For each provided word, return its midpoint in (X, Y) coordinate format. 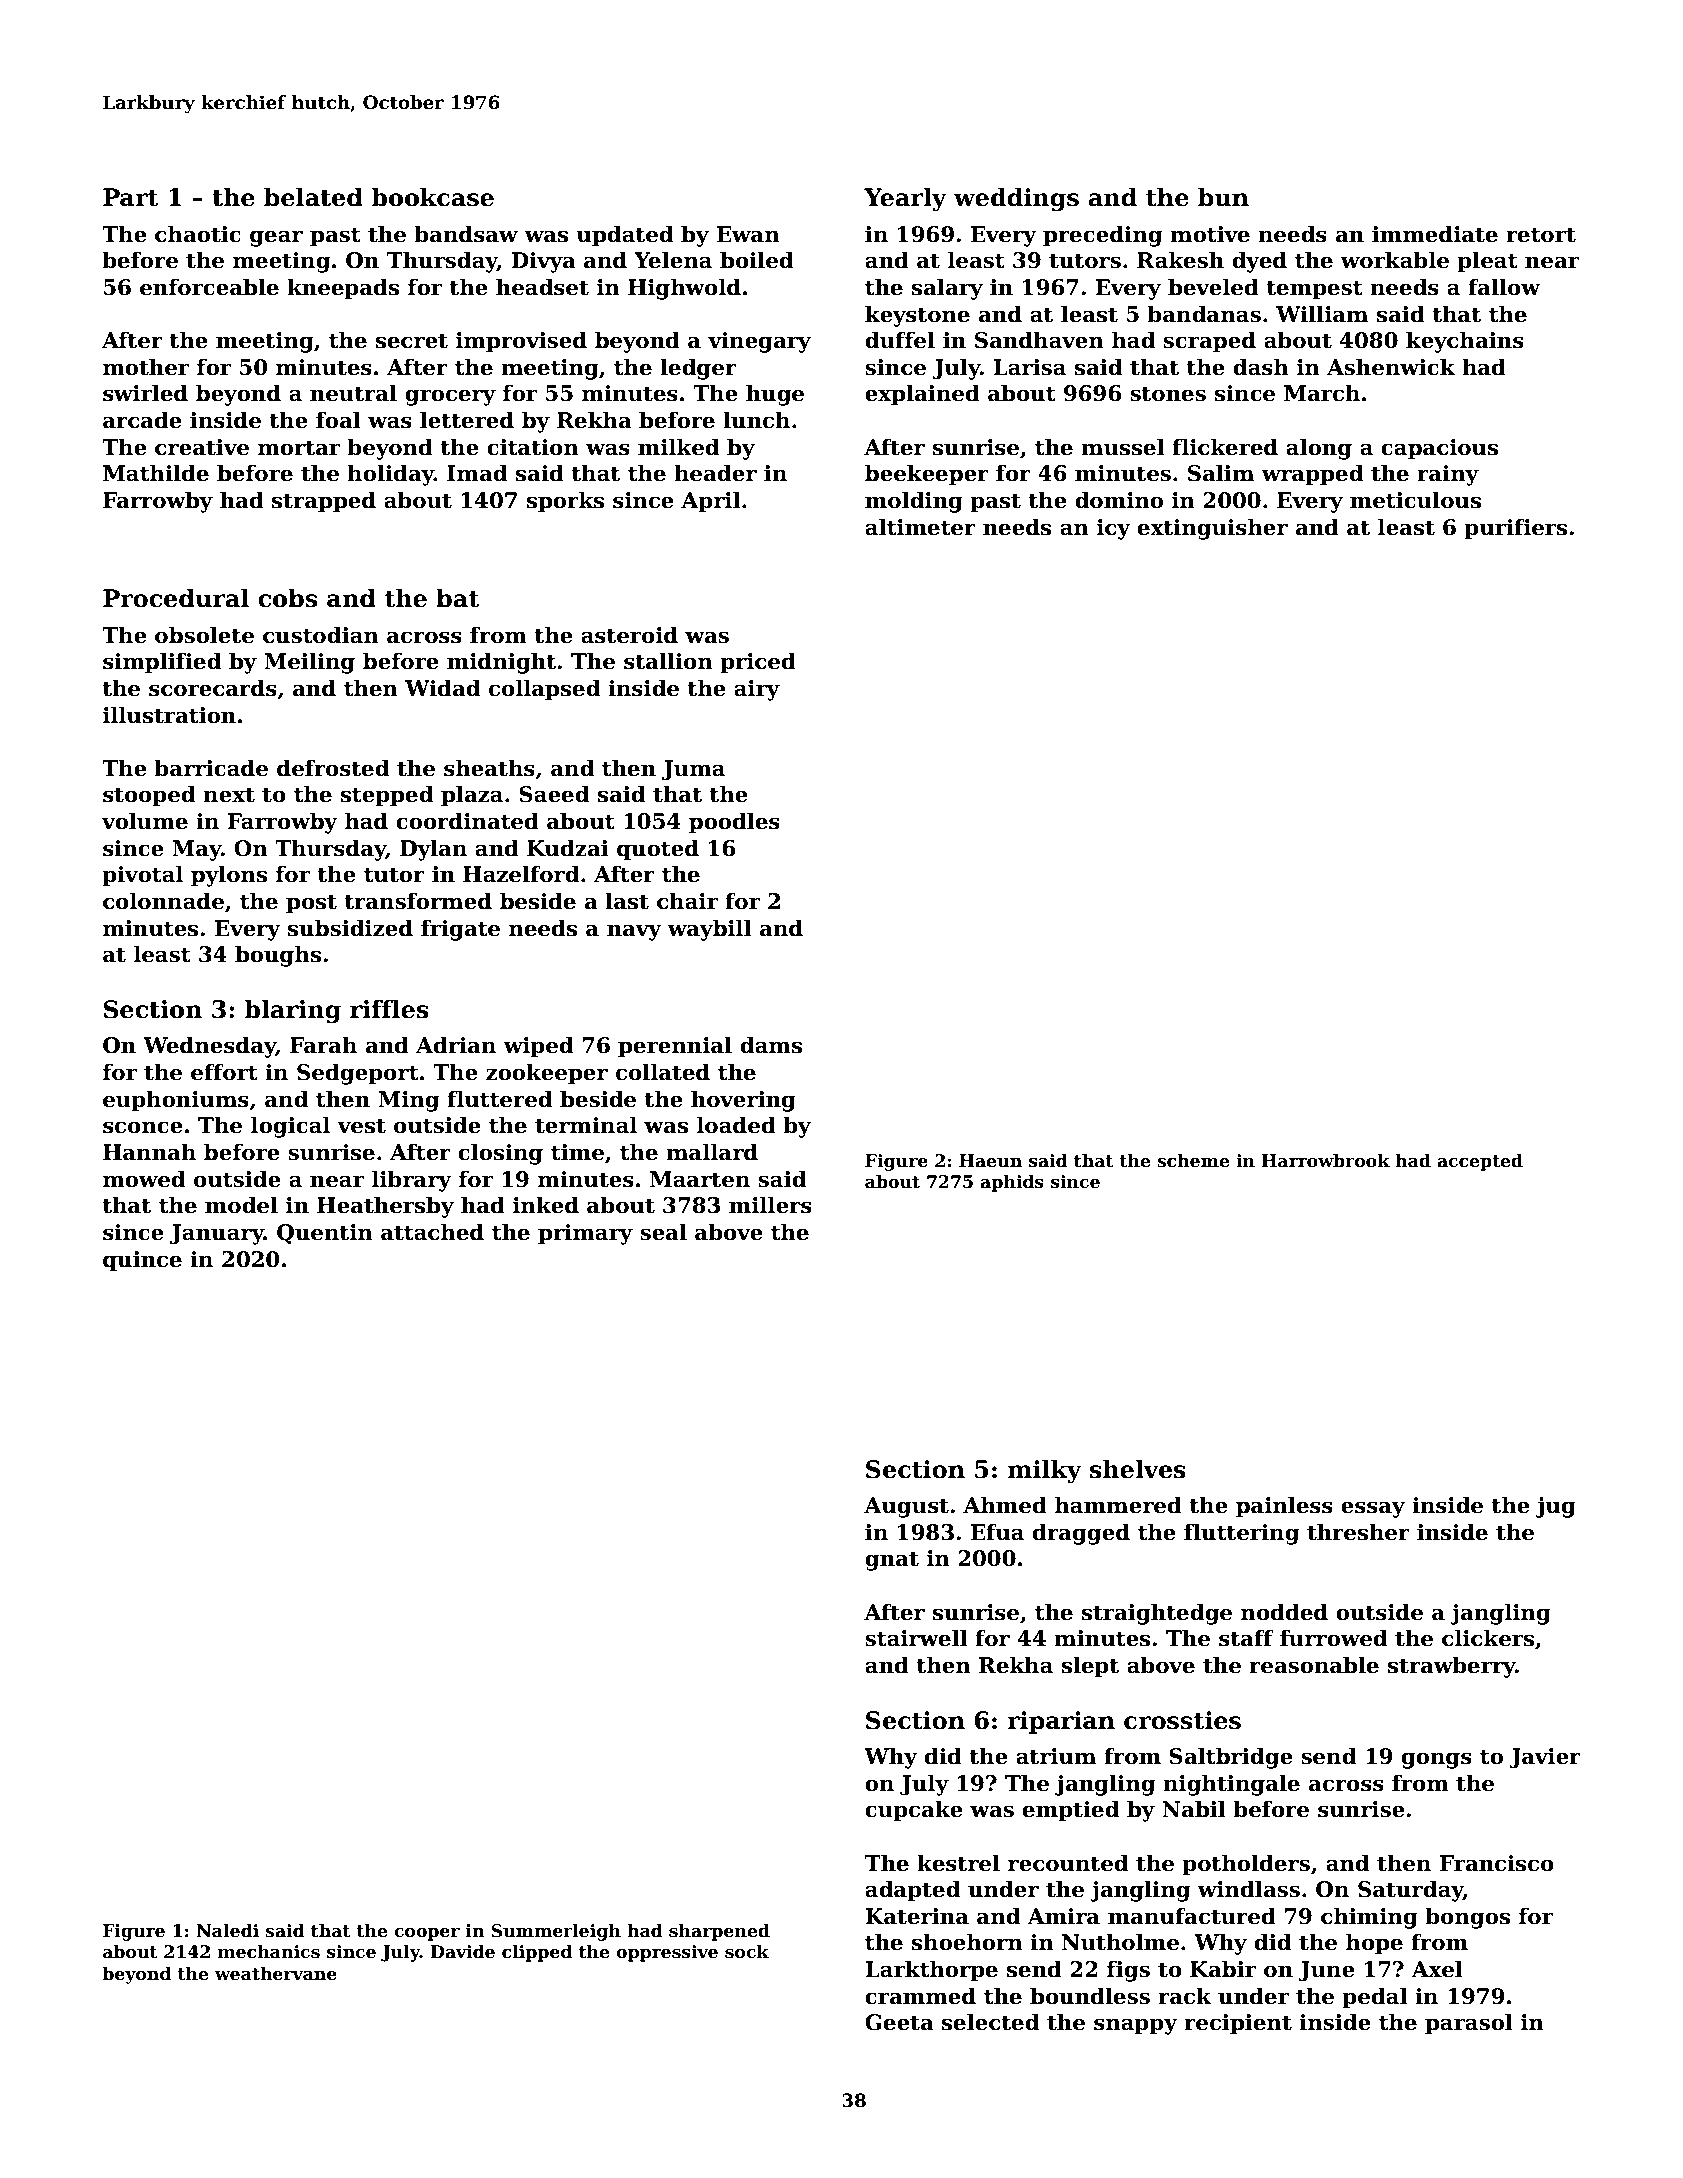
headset (542, 287)
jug (1556, 1507)
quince (142, 1261)
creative (202, 447)
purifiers (1515, 529)
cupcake (914, 1811)
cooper (427, 1934)
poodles (734, 823)
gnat (892, 1561)
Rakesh (1180, 260)
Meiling (309, 663)
